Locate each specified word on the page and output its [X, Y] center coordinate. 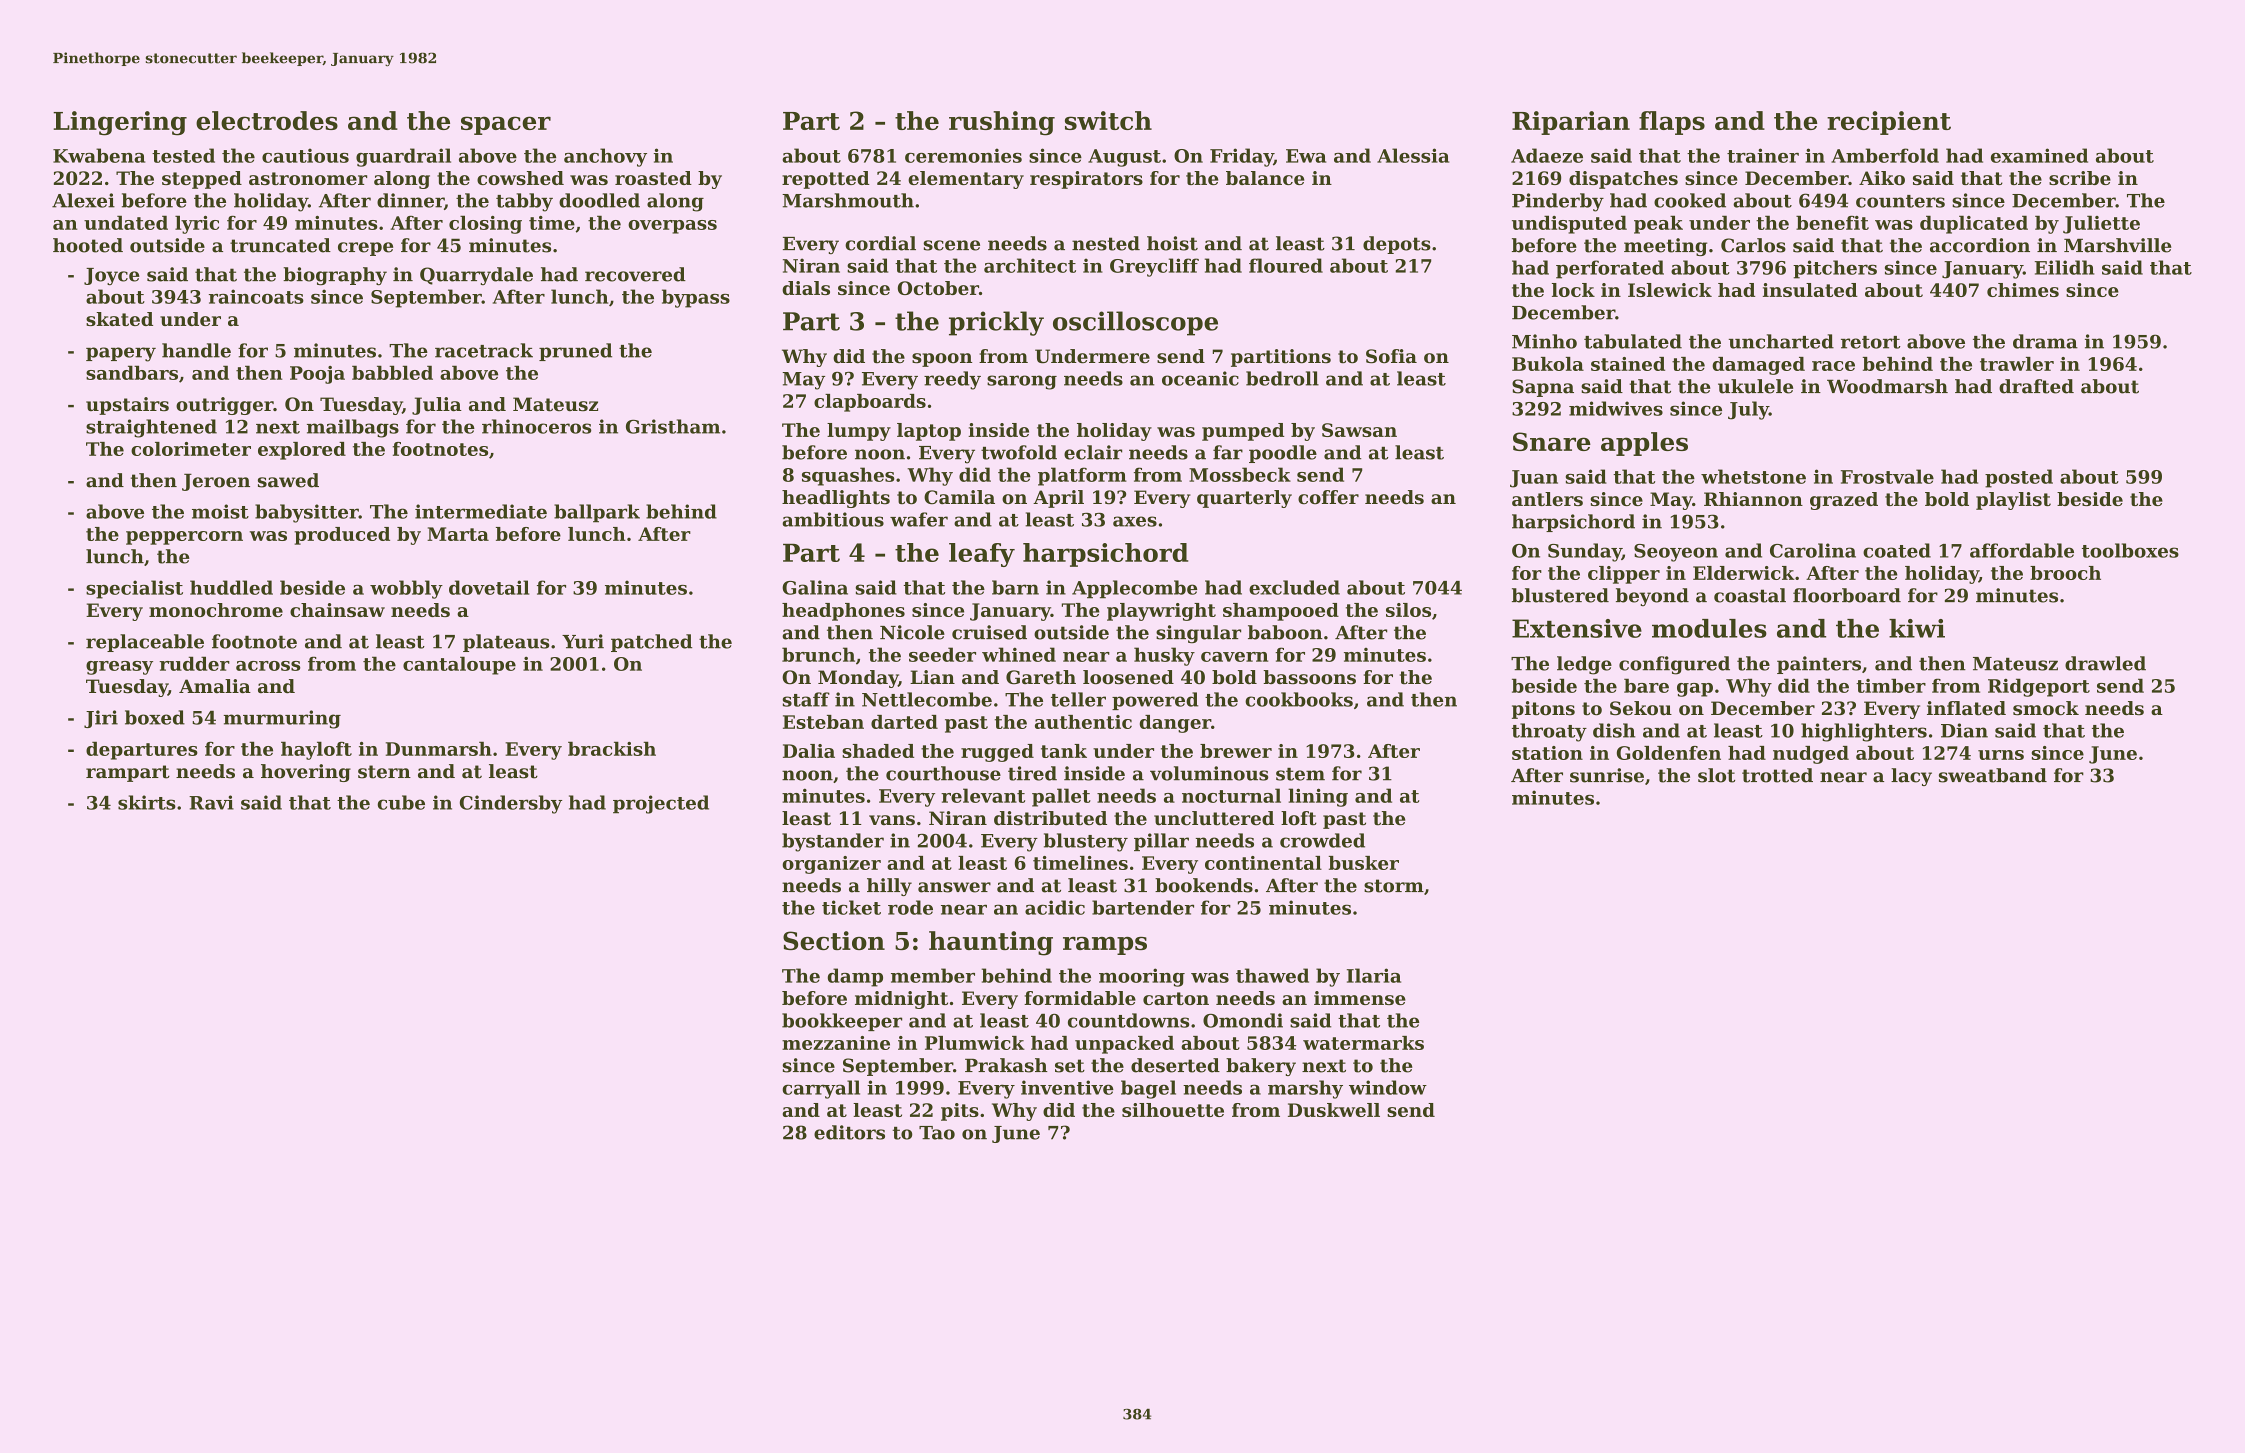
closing [485, 224]
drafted [2036, 386]
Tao [937, 1133]
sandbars [132, 372]
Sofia [1391, 356]
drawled [2105, 663]
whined [1019, 654]
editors [849, 1132]
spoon [942, 360]
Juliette [2101, 224]
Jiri [101, 719]
